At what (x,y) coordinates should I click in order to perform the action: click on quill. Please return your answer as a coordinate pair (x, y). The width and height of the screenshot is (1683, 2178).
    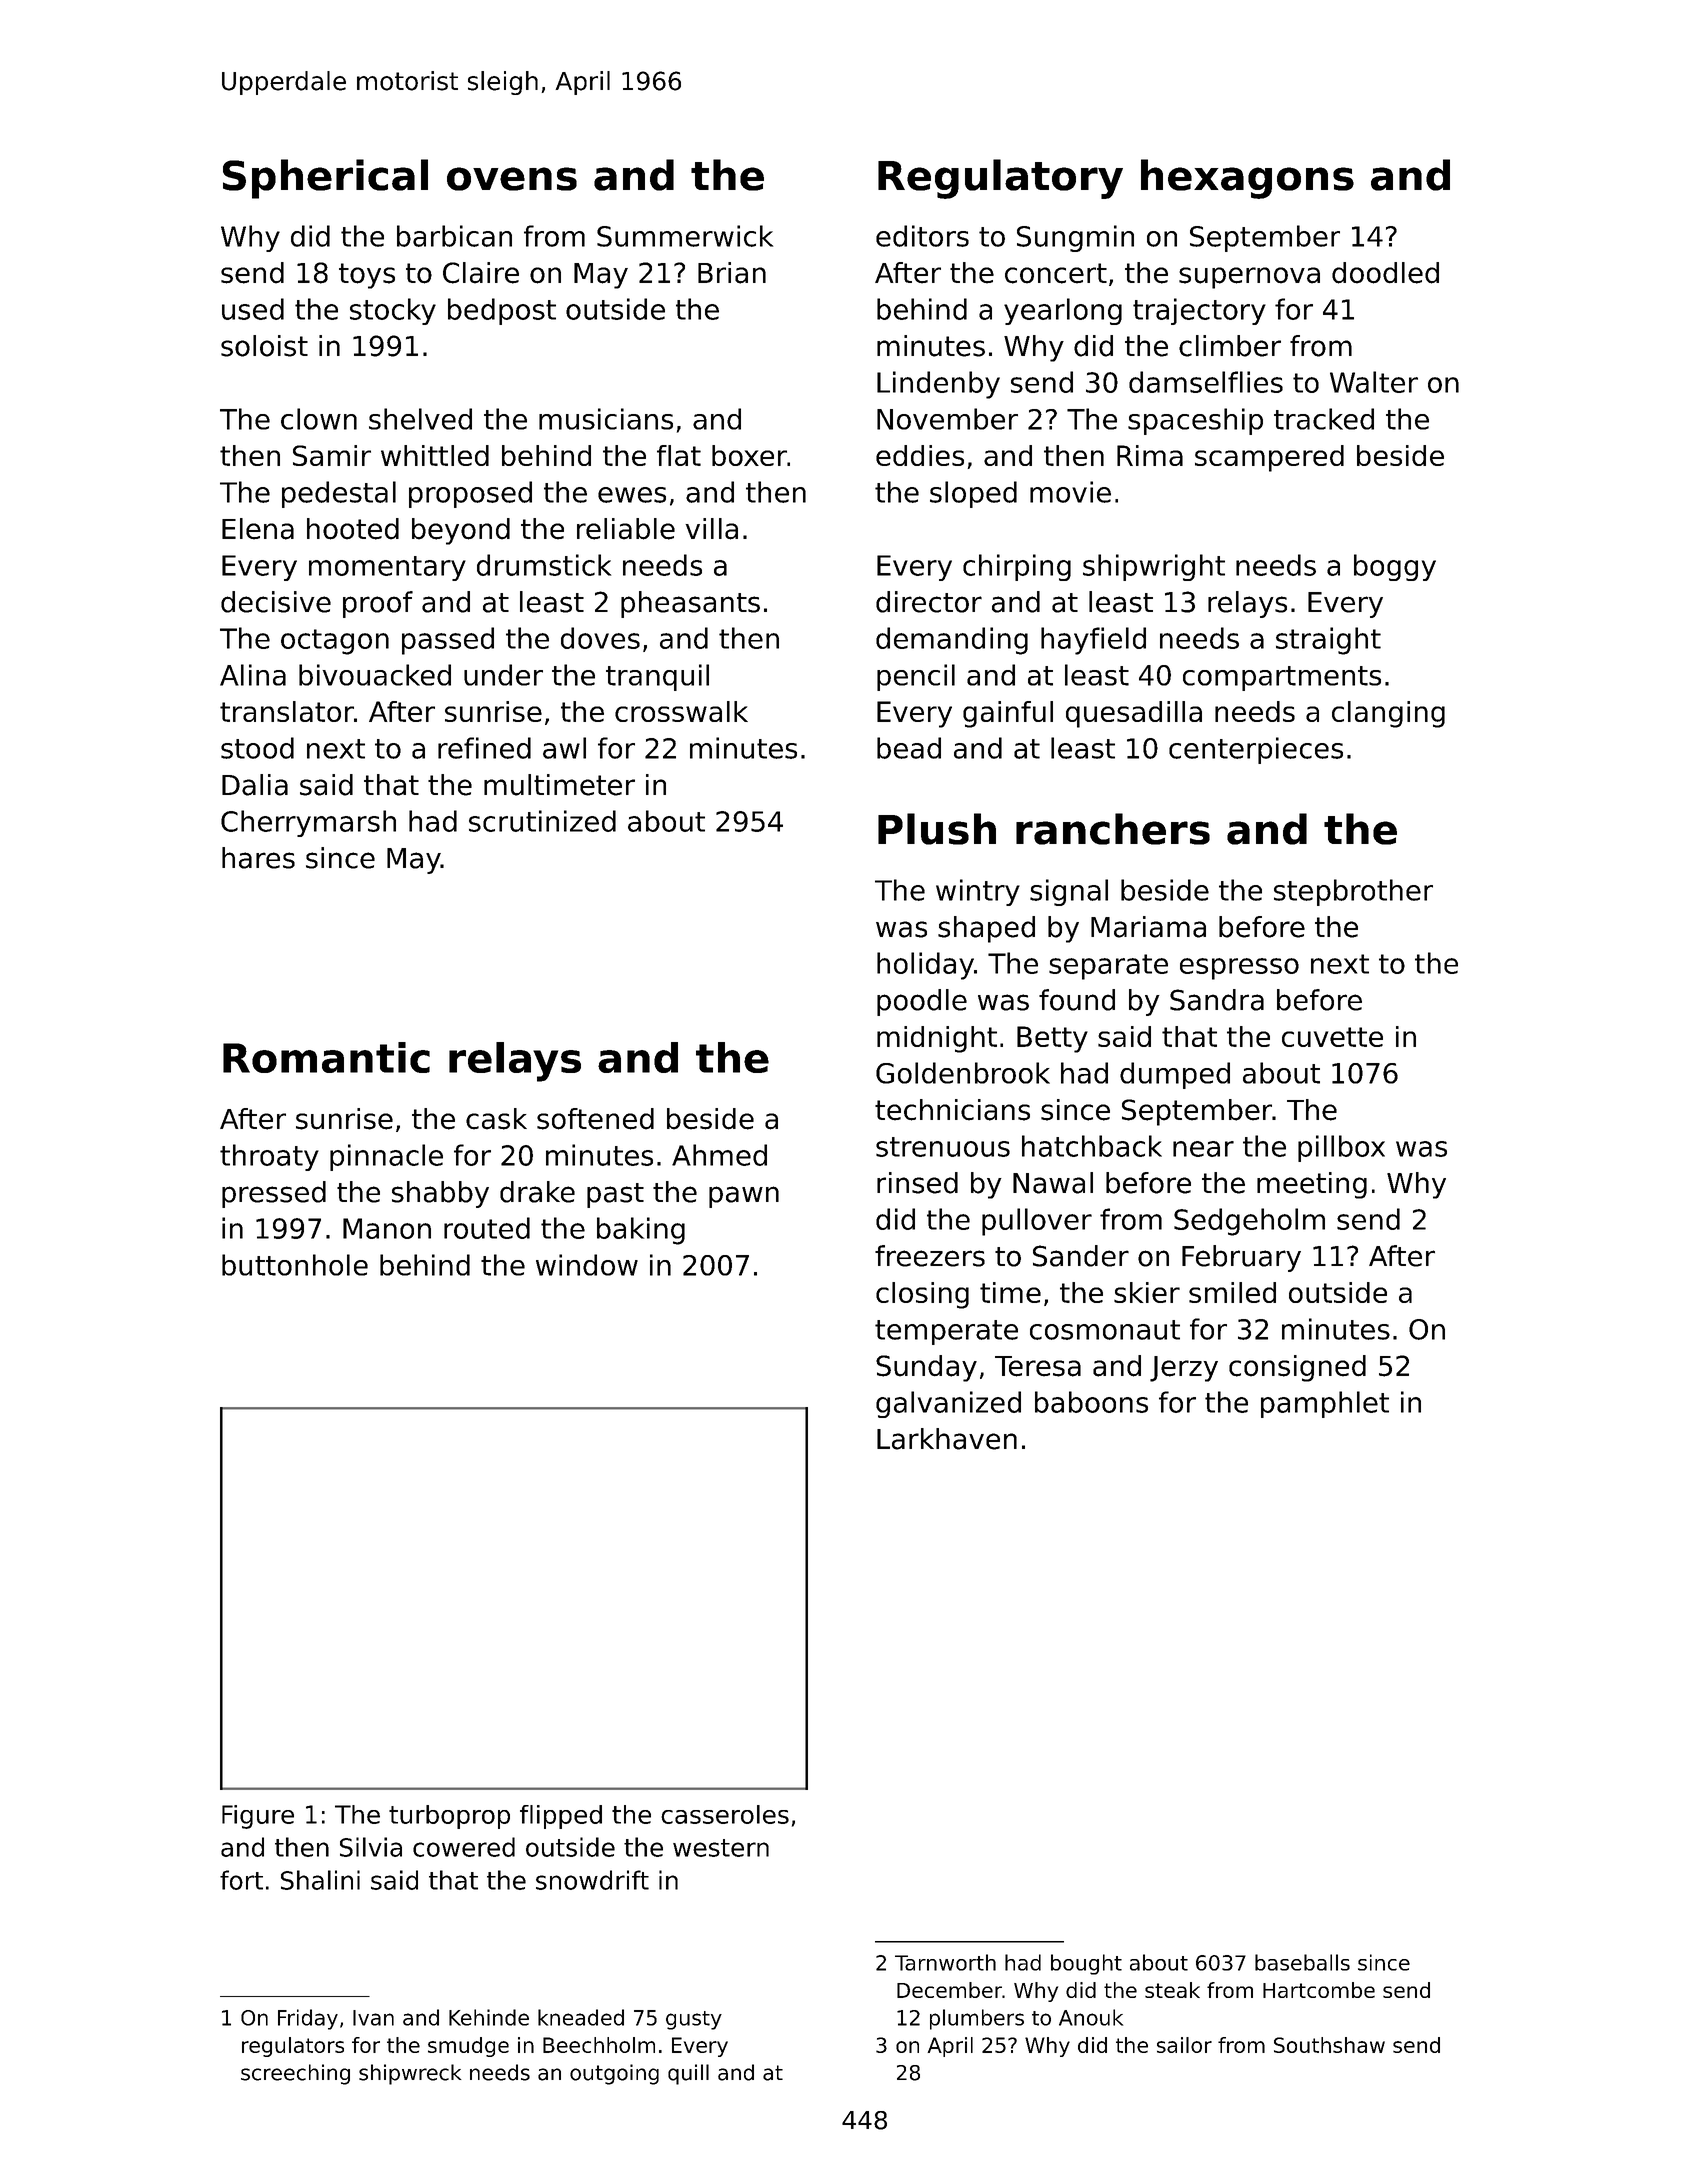
    Looking at the image, I should click on (688, 2074).
